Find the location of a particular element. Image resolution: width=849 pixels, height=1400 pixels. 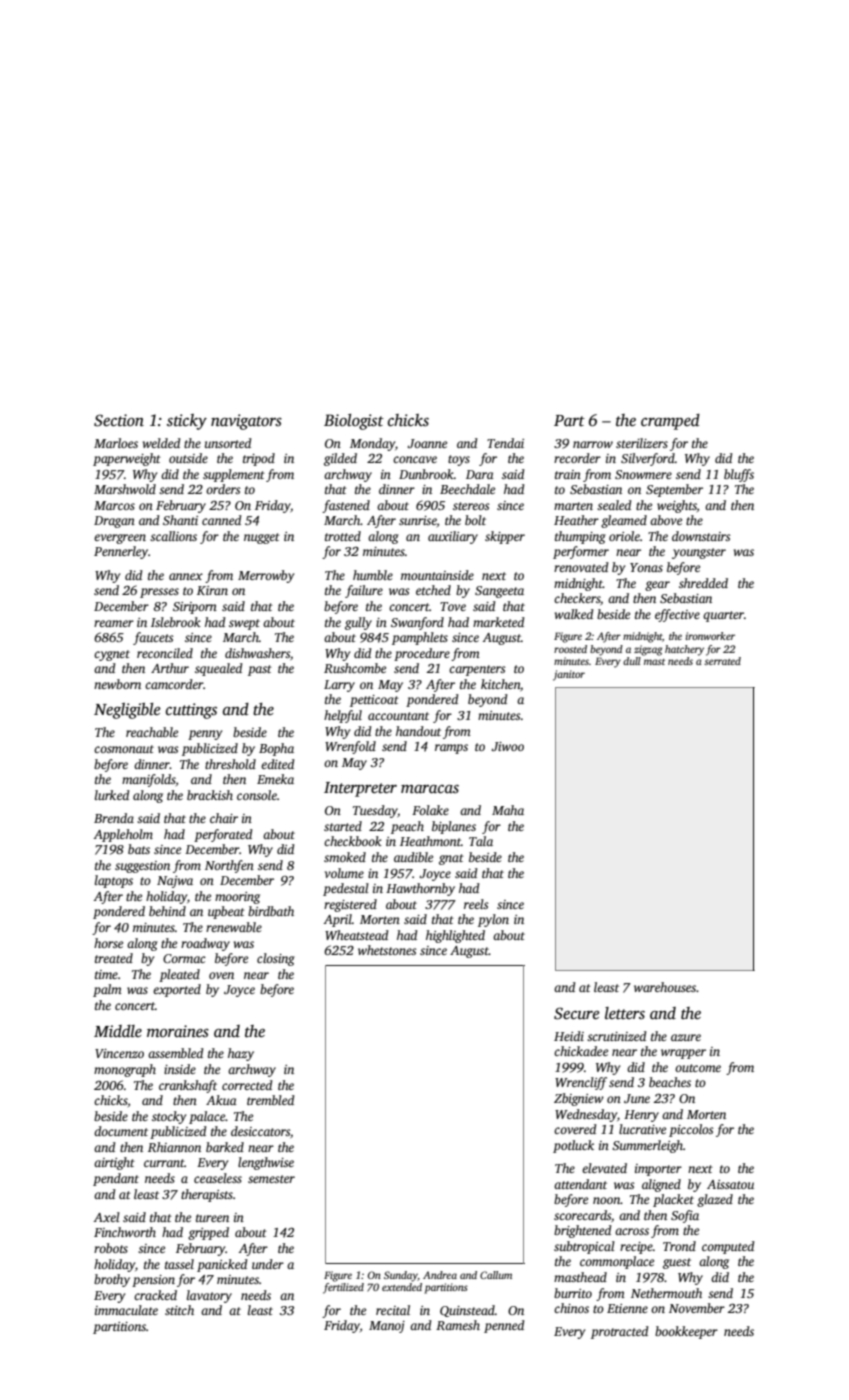

dull is located at coordinates (632, 661).
